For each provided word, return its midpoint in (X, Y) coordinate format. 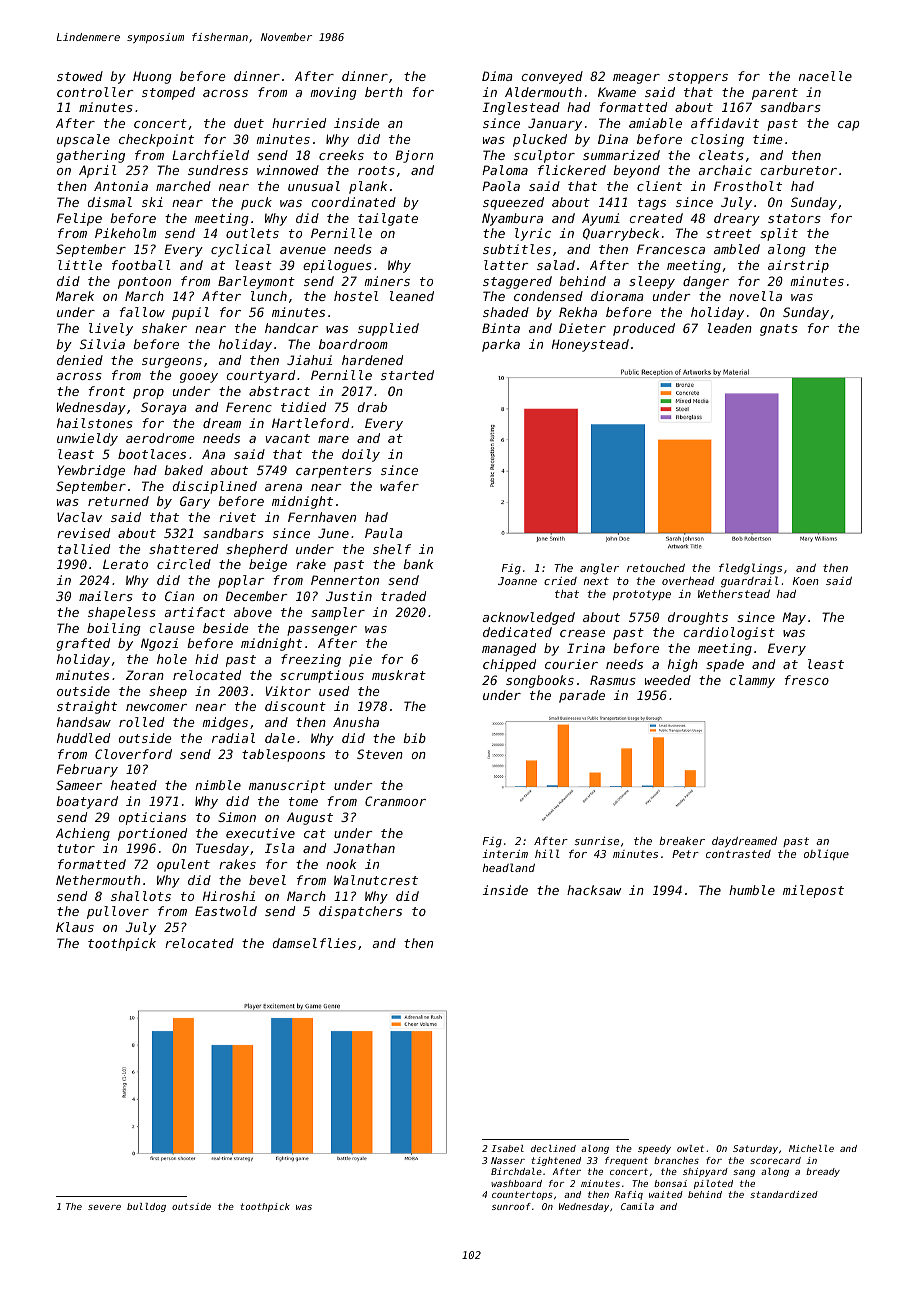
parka (501, 345)
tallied (83, 549)
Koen (806, 581)
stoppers (698, 78)
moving (334, 93)
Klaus (75, 927)
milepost (813, 891)
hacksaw (594, 890)
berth (384, 92)
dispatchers (360, 912)
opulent (183, 865)
